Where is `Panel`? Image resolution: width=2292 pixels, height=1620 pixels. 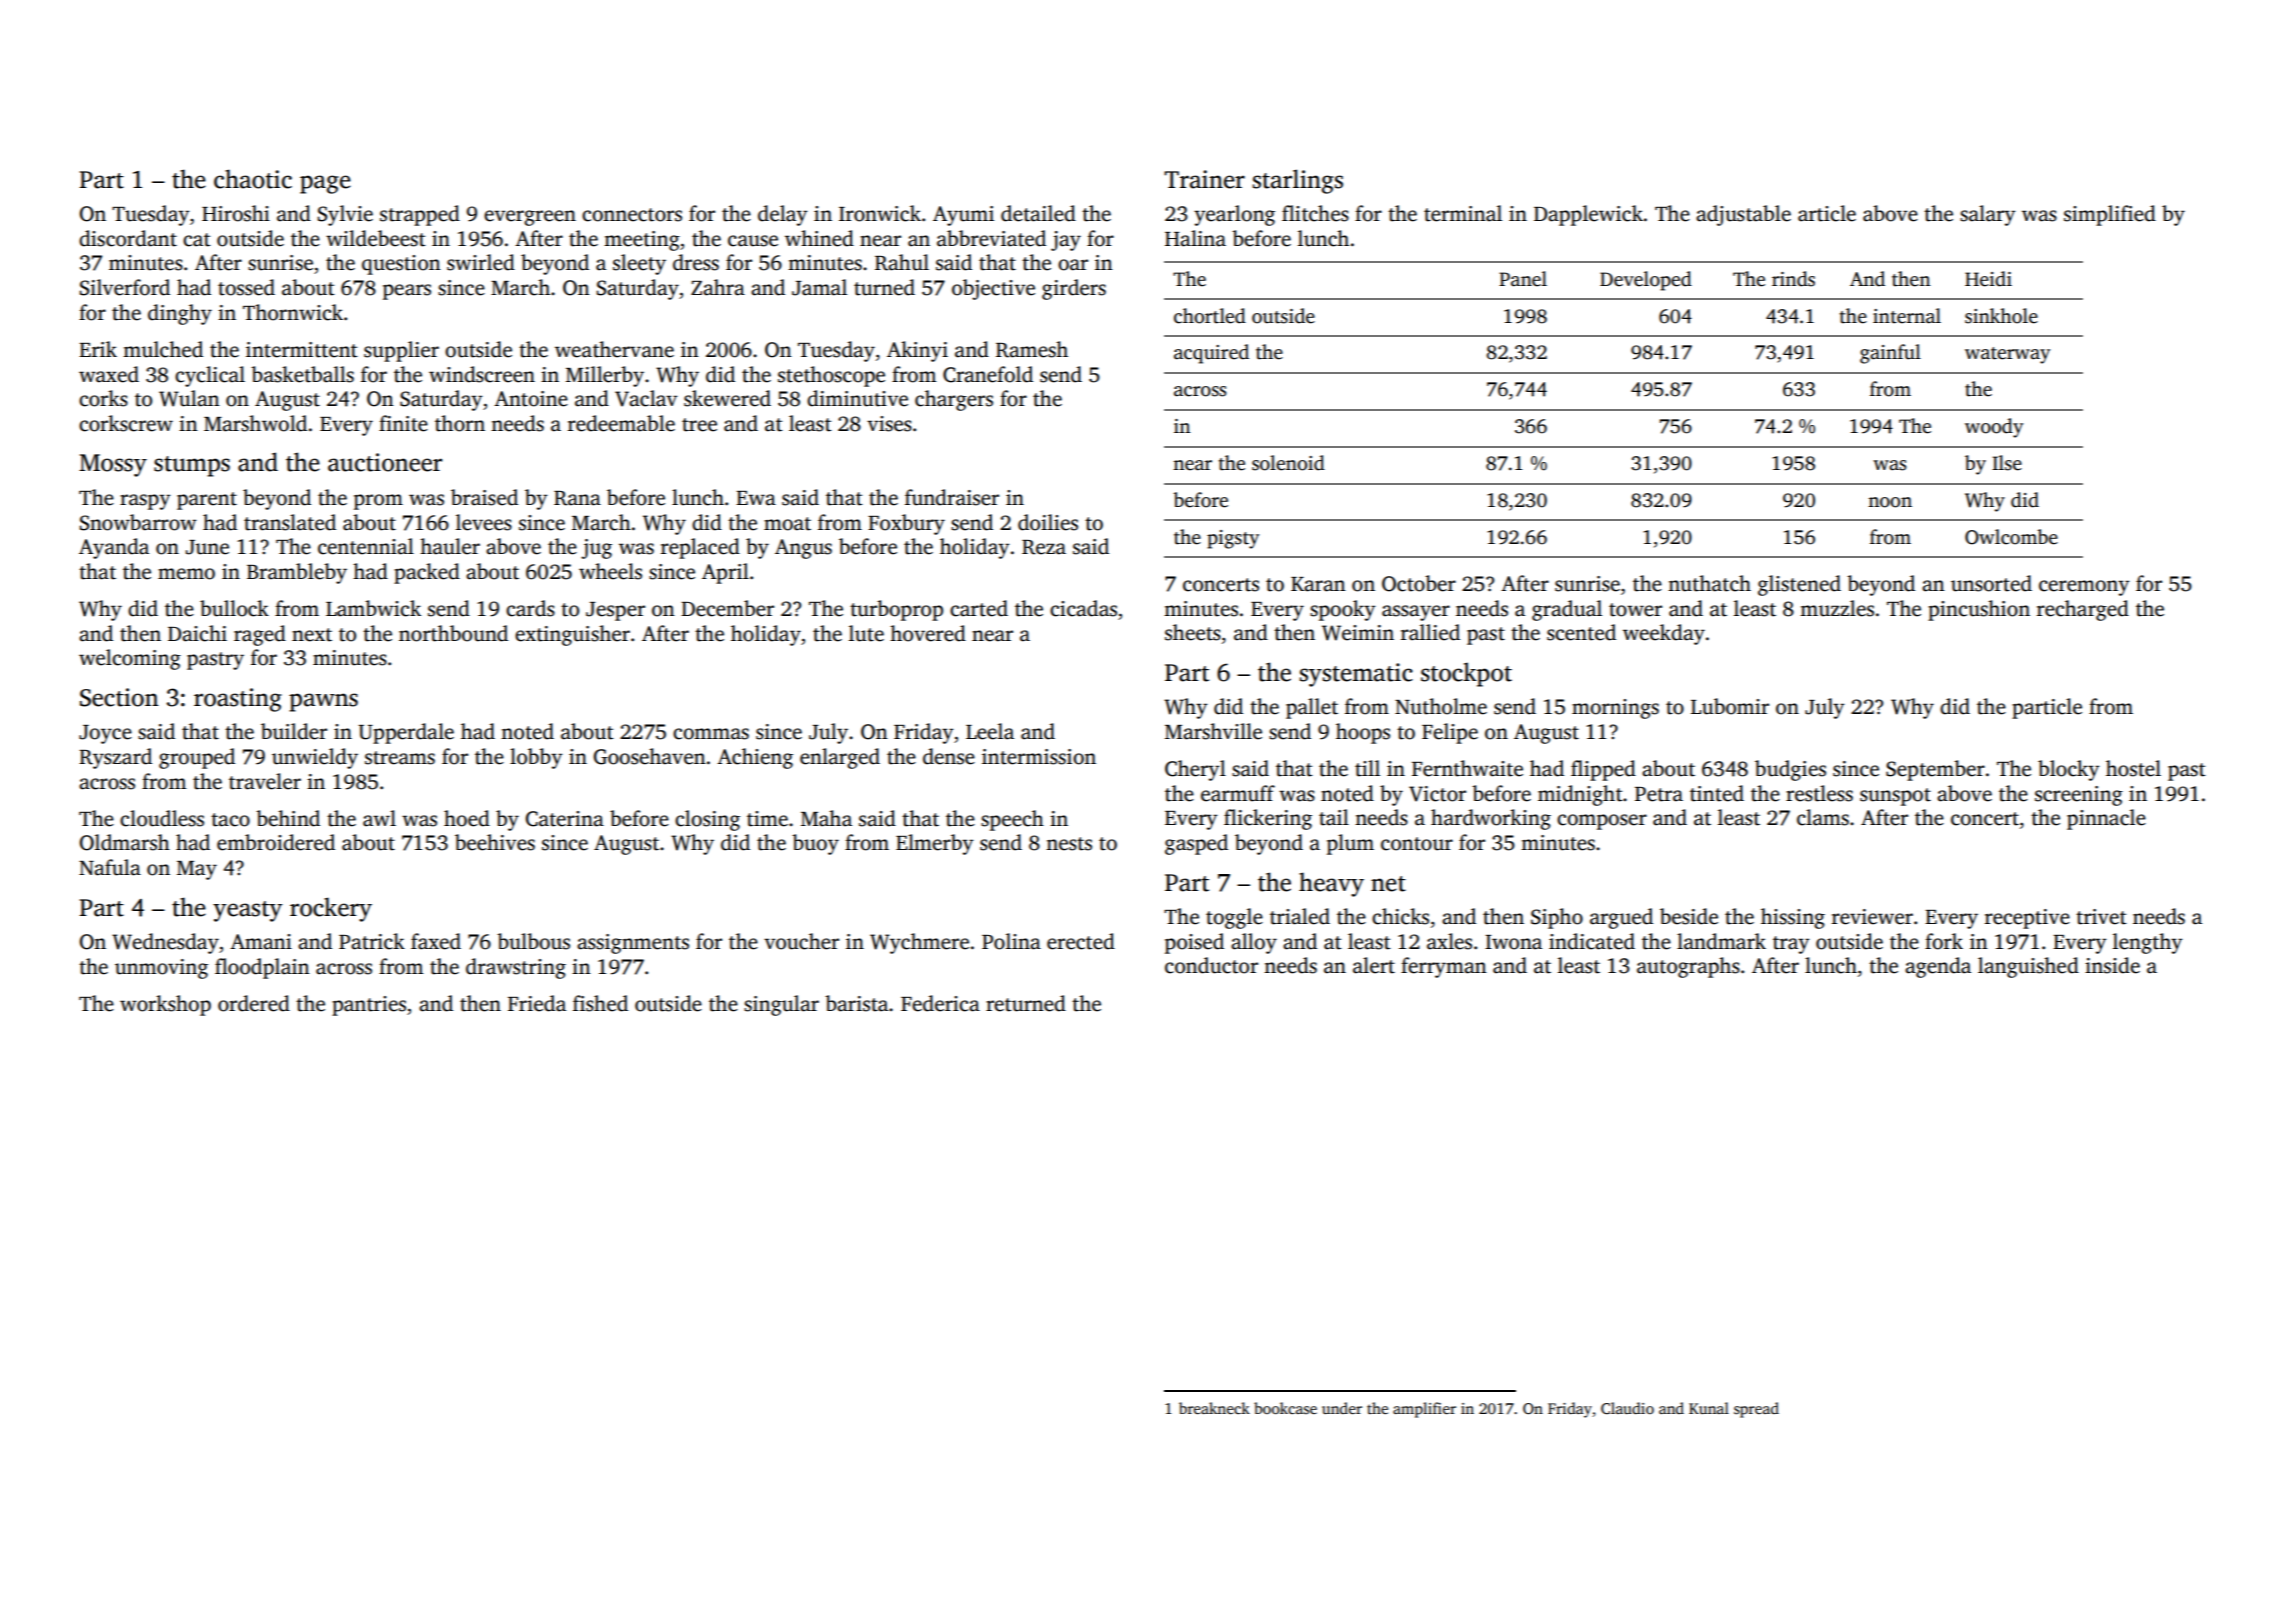
Panel is located at coordinates (1523, 279).
